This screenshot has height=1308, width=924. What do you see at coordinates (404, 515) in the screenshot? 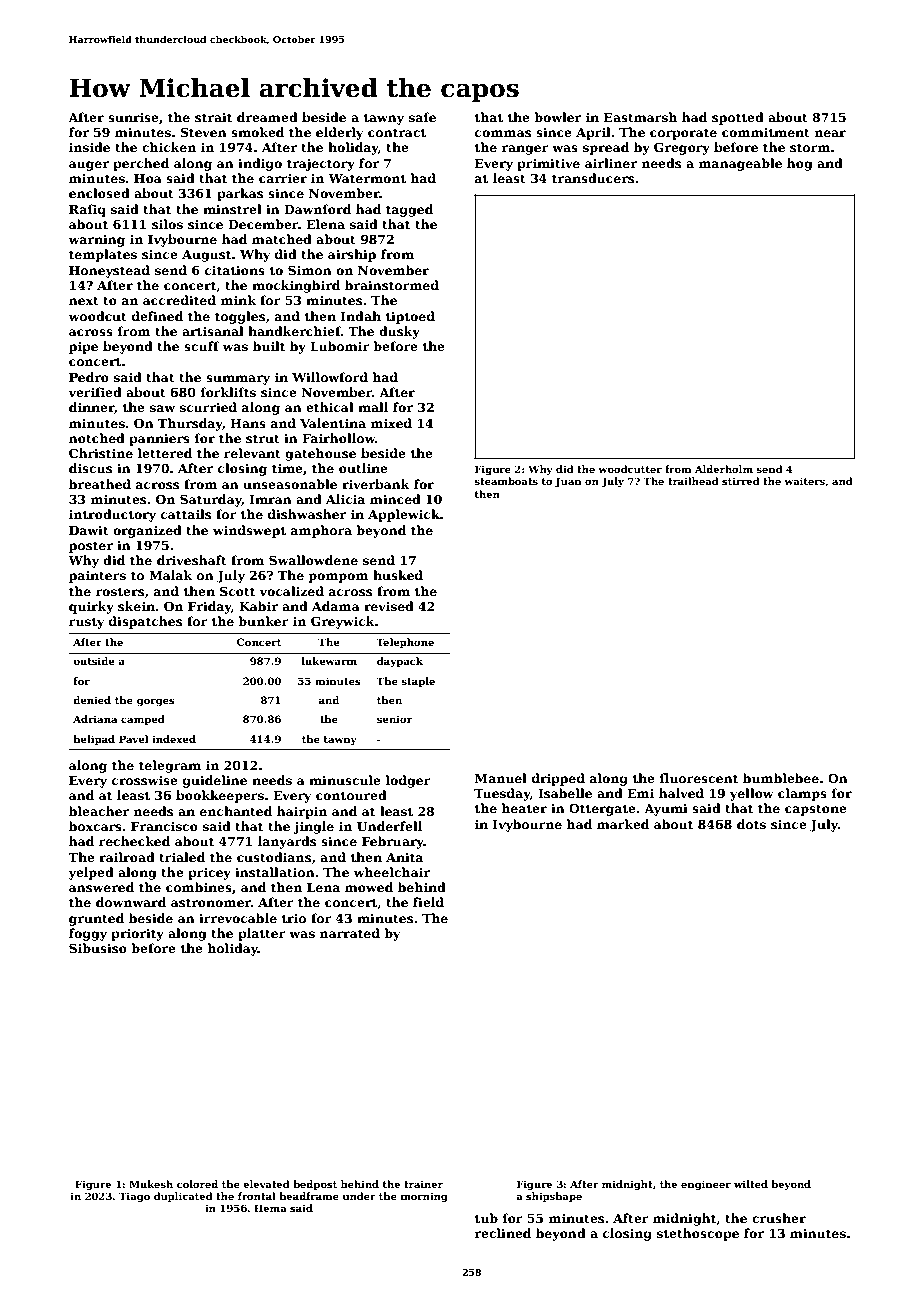
I see `Applewick` at bounding box center [404, 515].
